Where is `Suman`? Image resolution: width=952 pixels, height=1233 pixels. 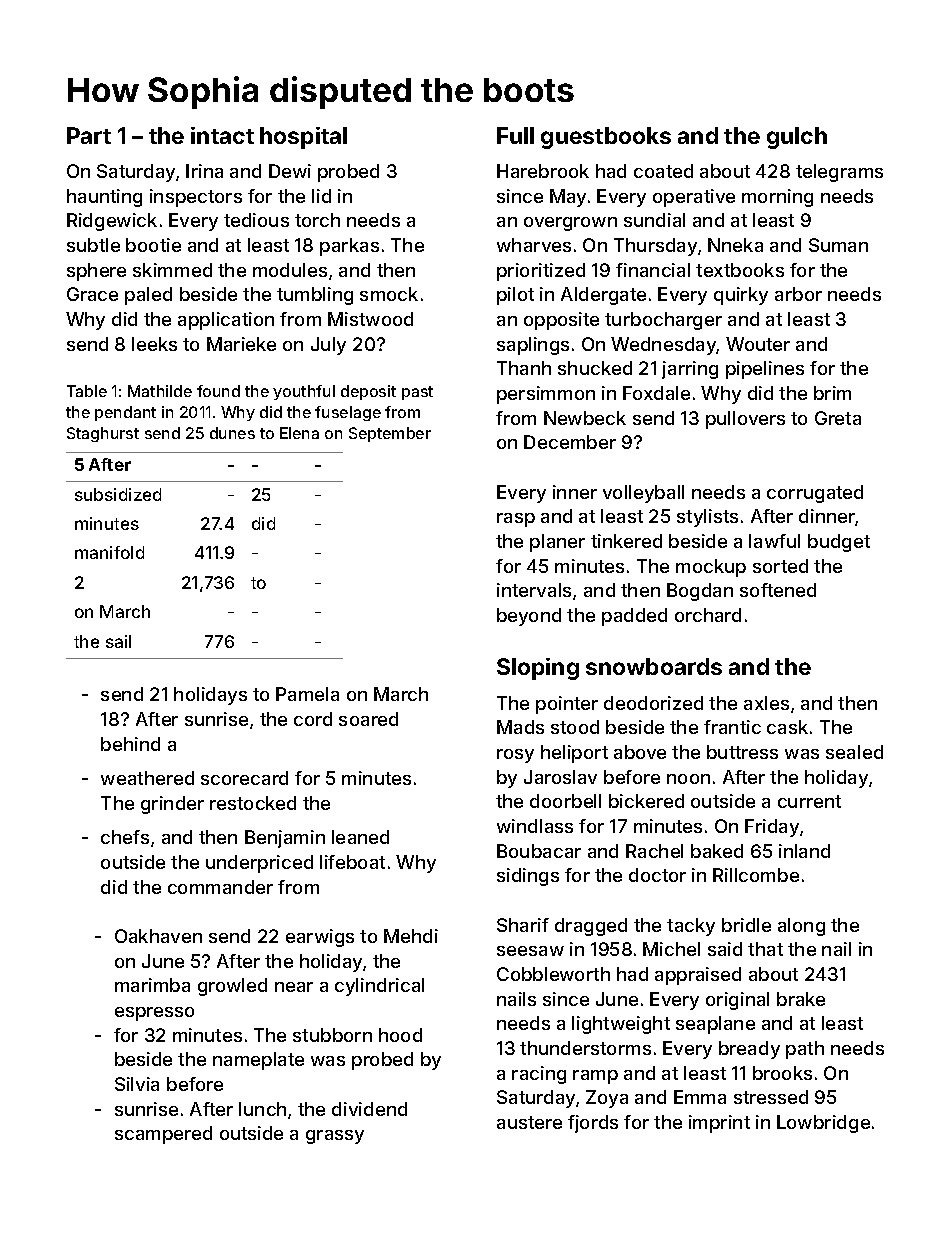 Suman is located at coordinates (838, 245).
